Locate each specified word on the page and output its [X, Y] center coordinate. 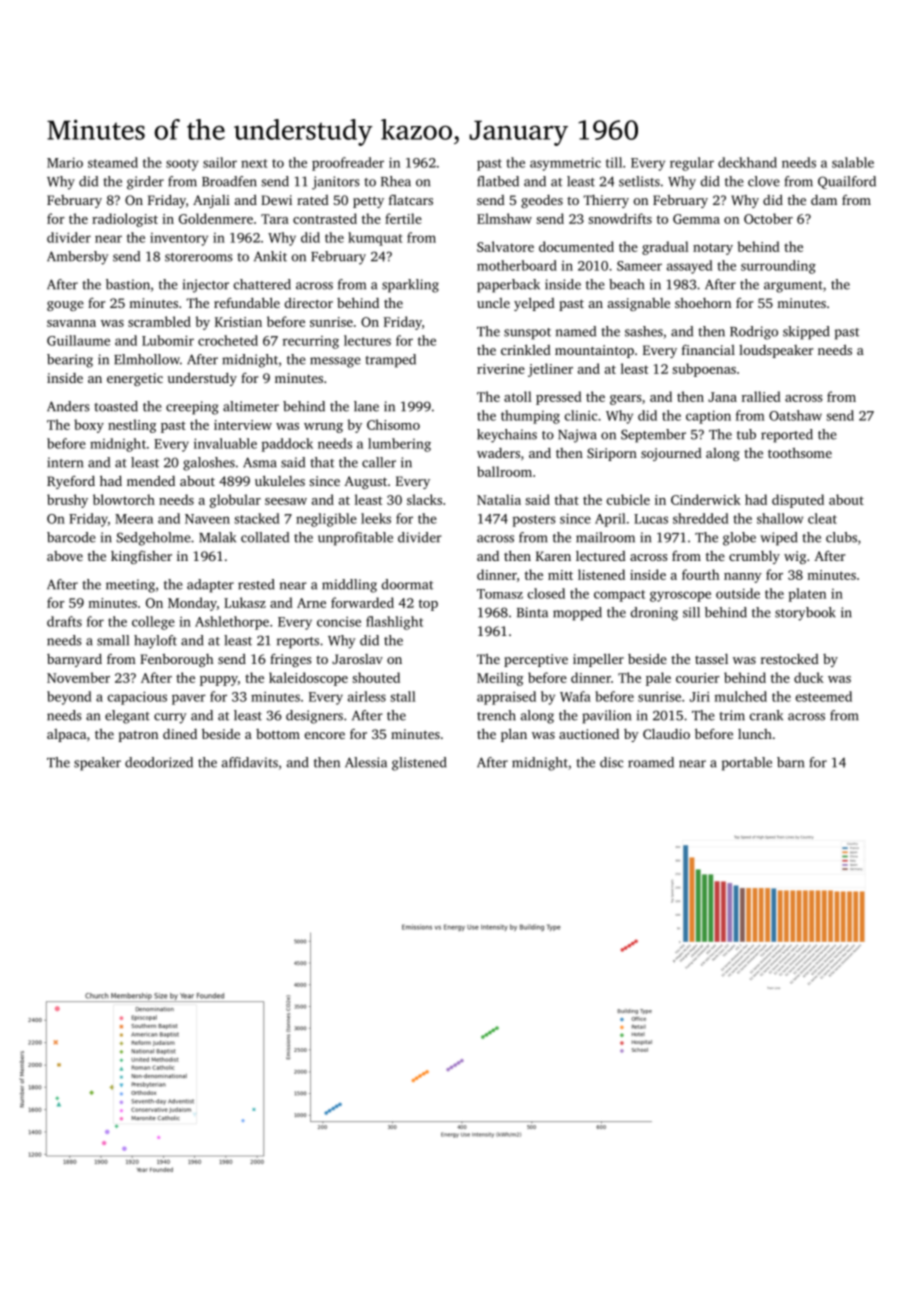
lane [366, 406]
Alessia [366, 762]
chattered [262, 284]
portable [747, 764]
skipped [806, 333]
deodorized [159, 762]
